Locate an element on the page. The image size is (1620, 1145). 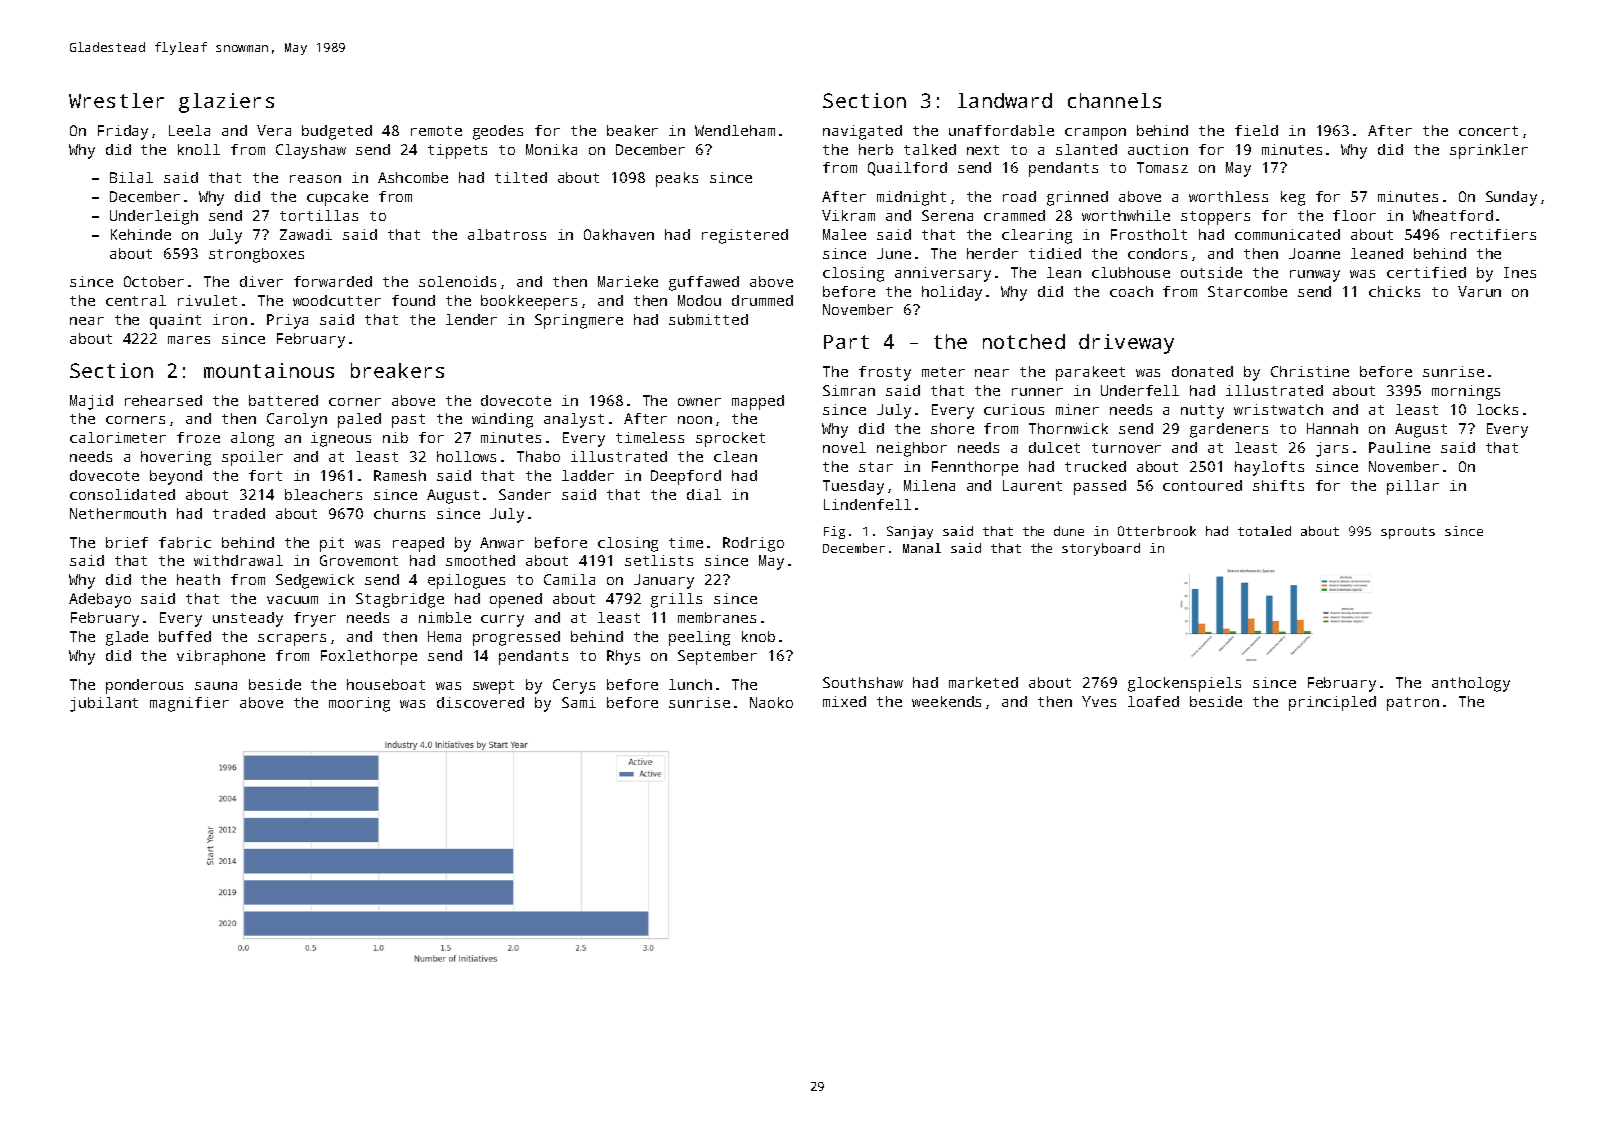
glaziers is located at coordinates (226, 103).
